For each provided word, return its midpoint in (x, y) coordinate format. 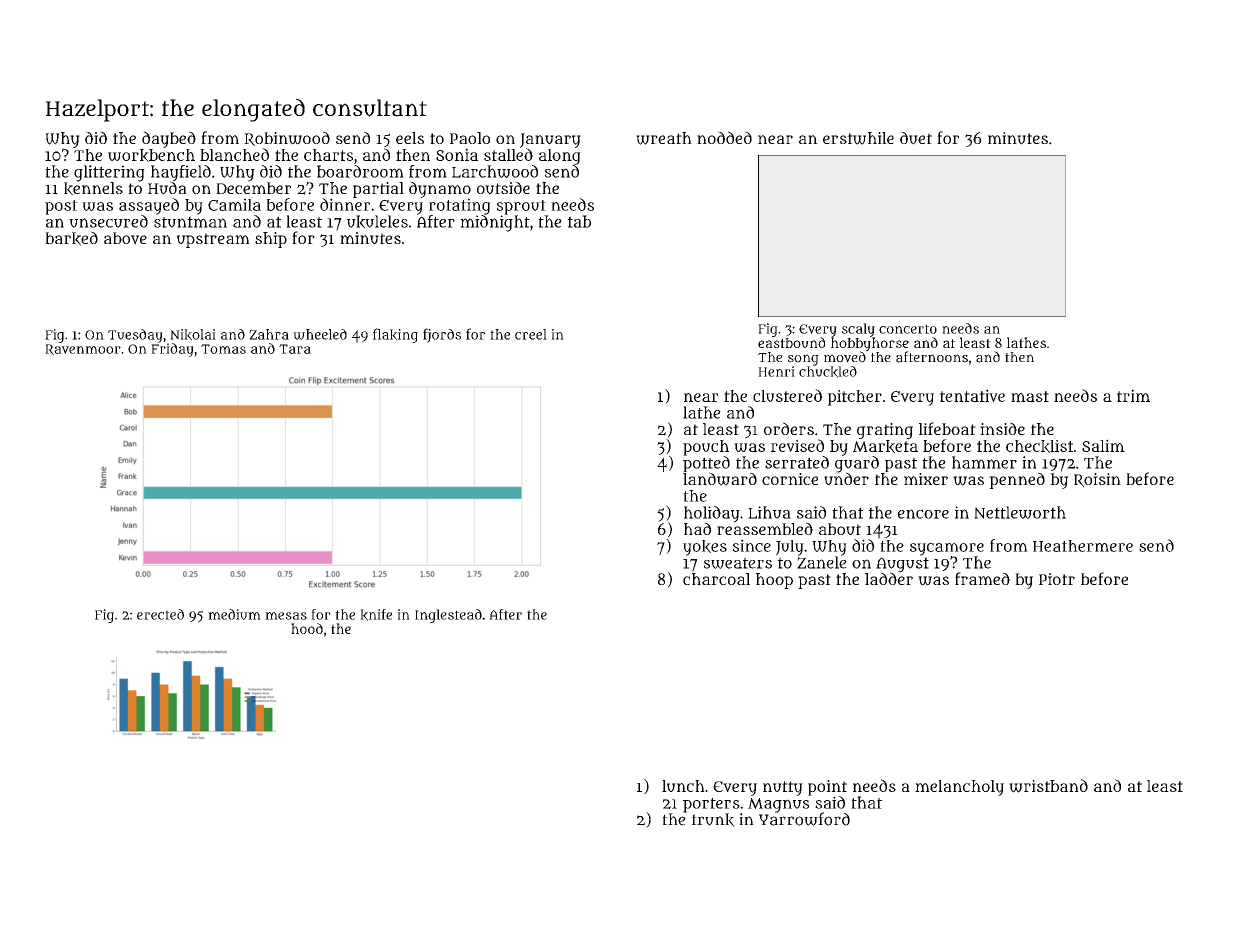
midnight (495, 223)
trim (1133, 395)
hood (307, 628)
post (61, 207)
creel (531, 334)
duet (916, 138)
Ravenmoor (83, 350)
